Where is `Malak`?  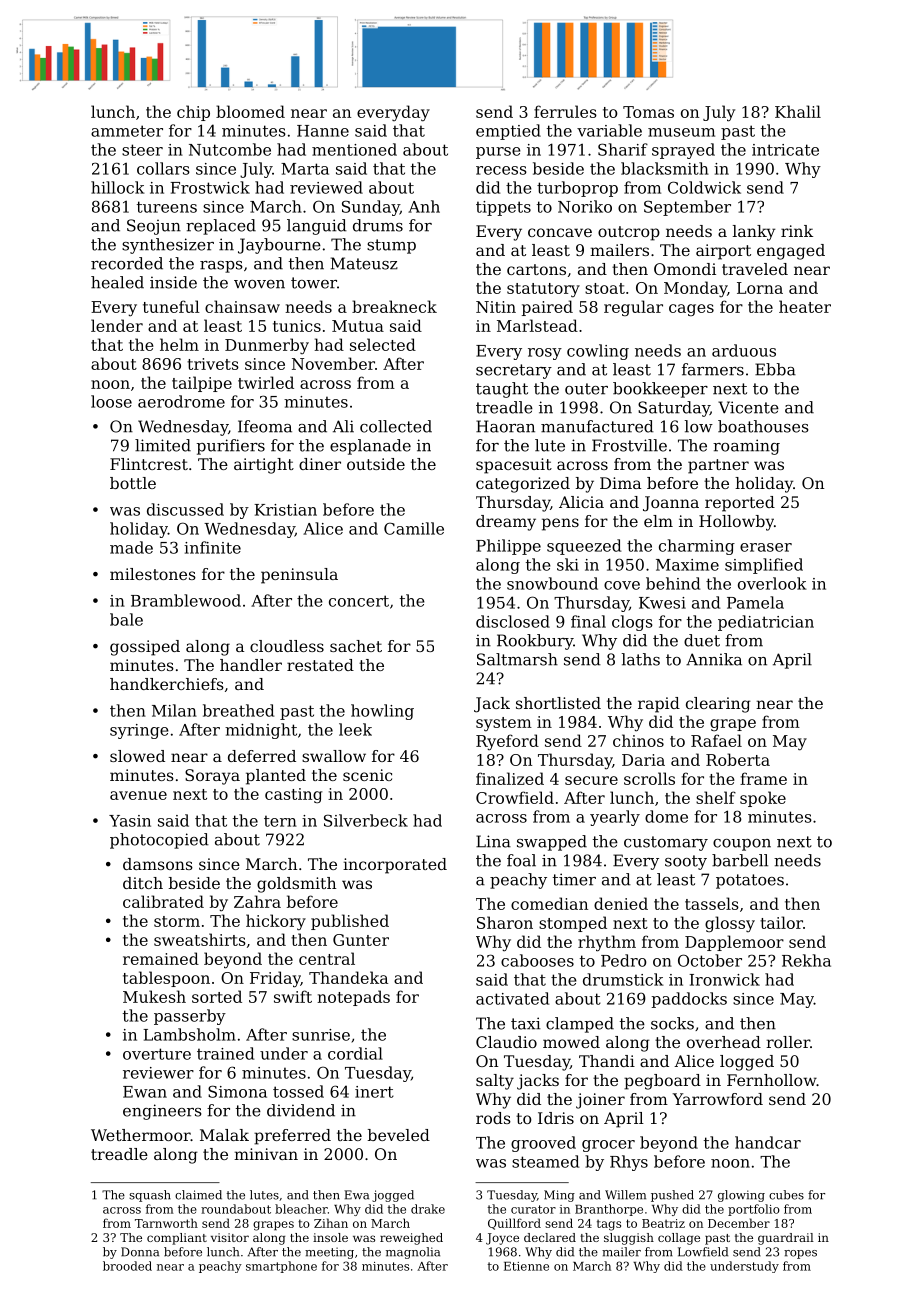 Malak is located at coordinates (224, 1135).
